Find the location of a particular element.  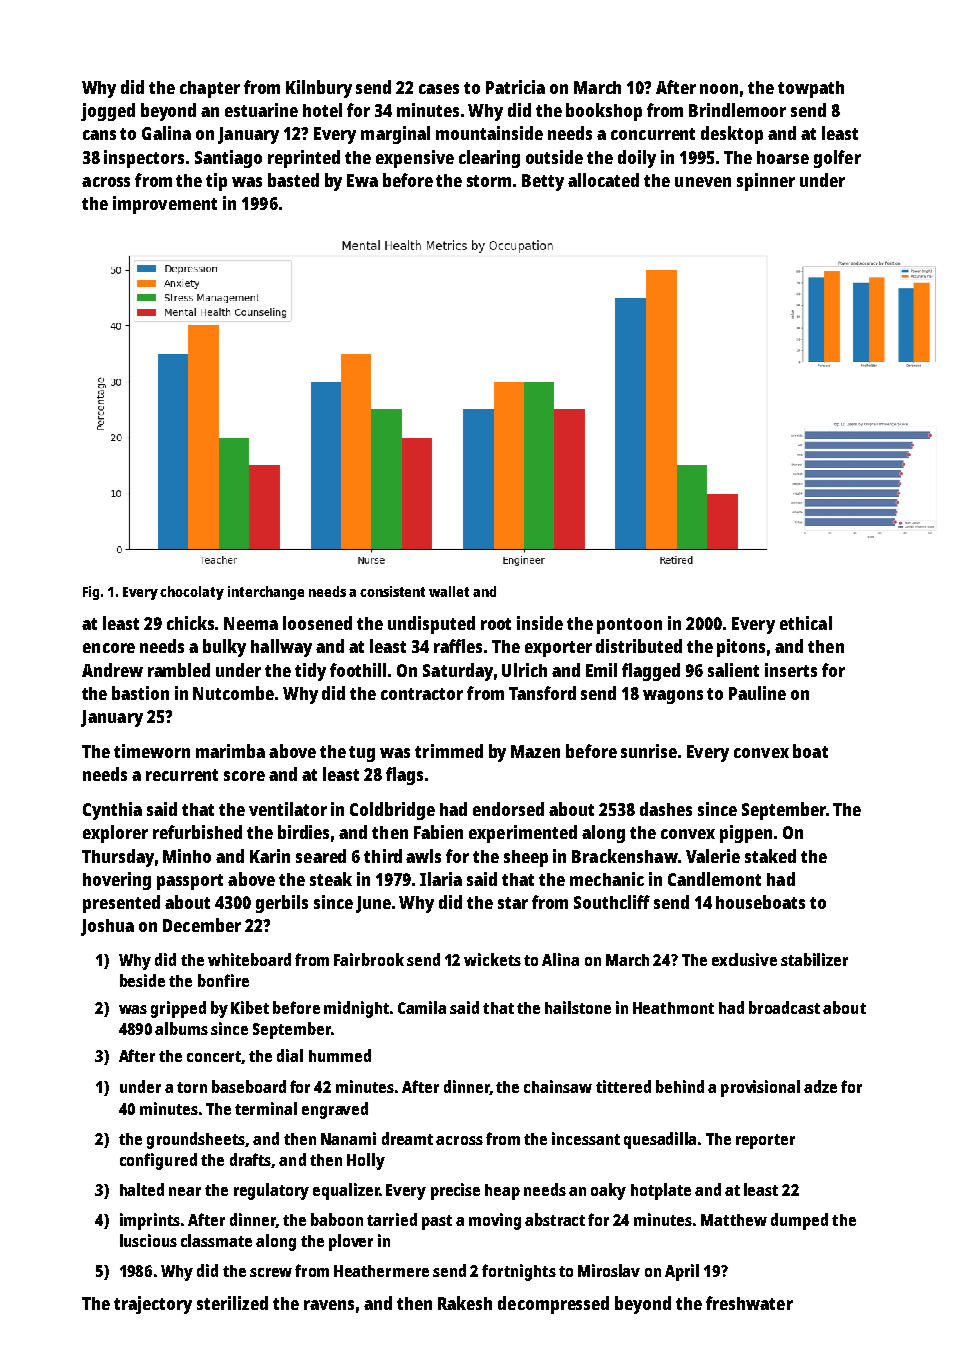

hovering is located at coordinates (117, 881).
